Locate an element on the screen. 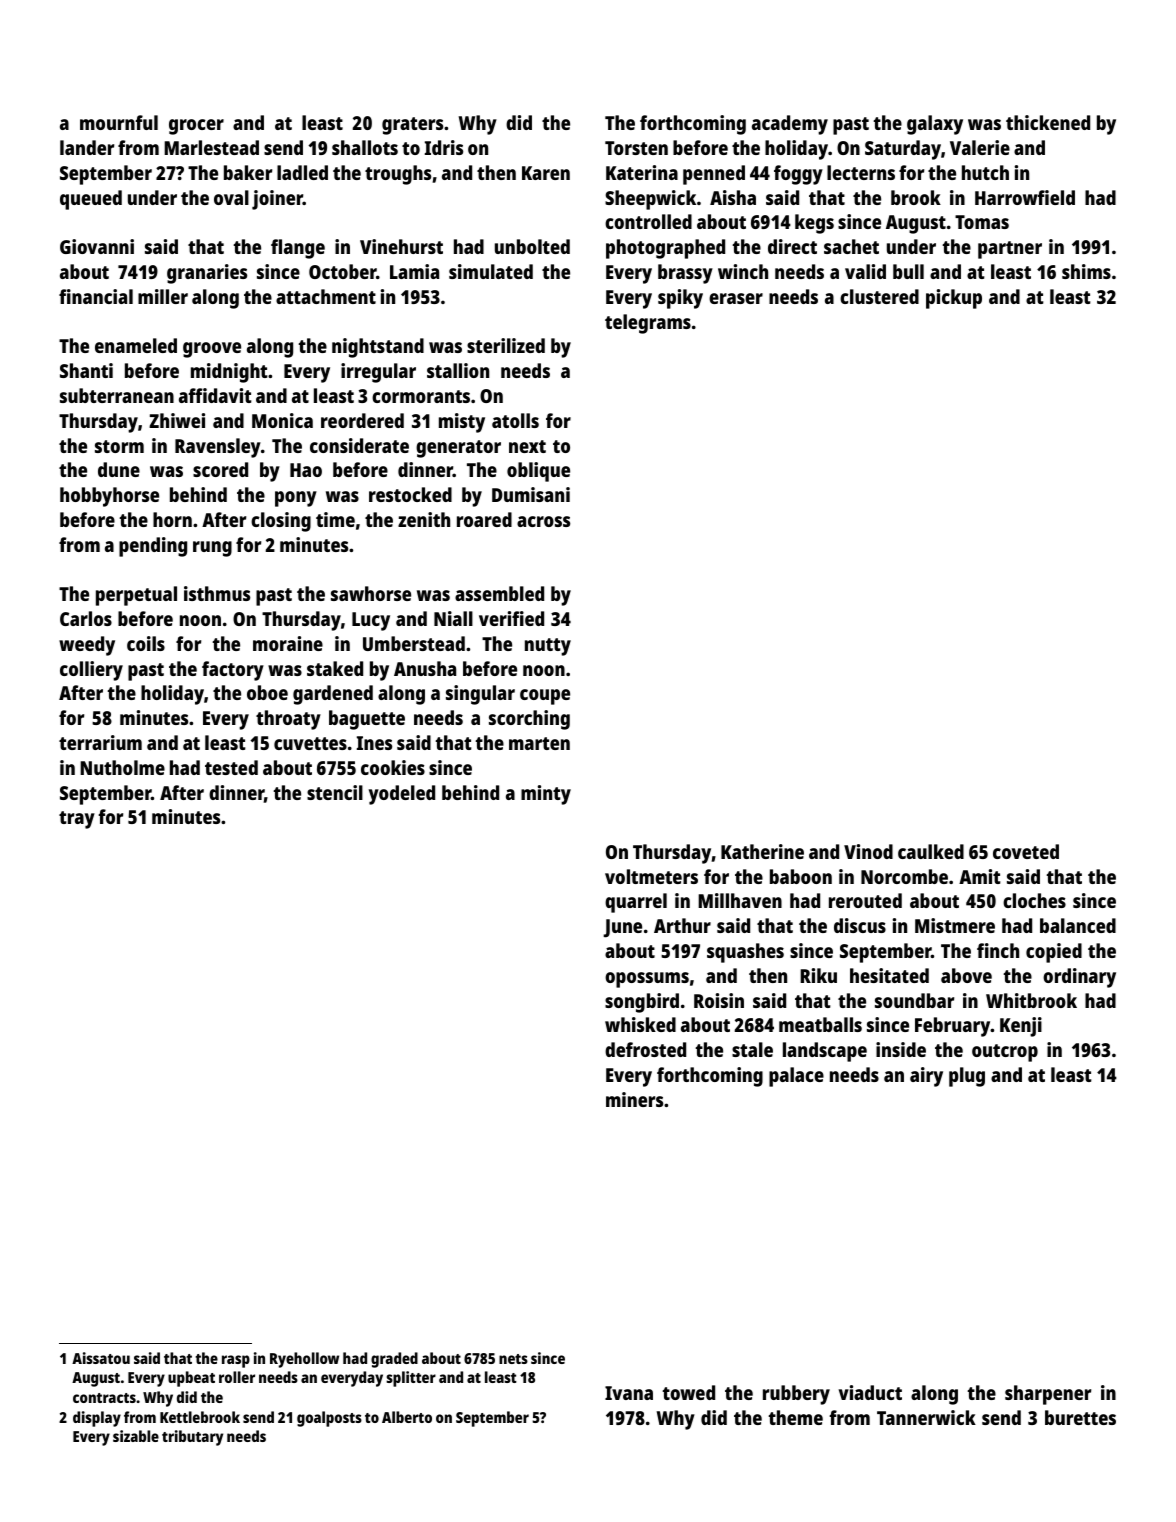 This screenshot has width=1176, height=1522. oboe is located at coordinates (267, 692).
